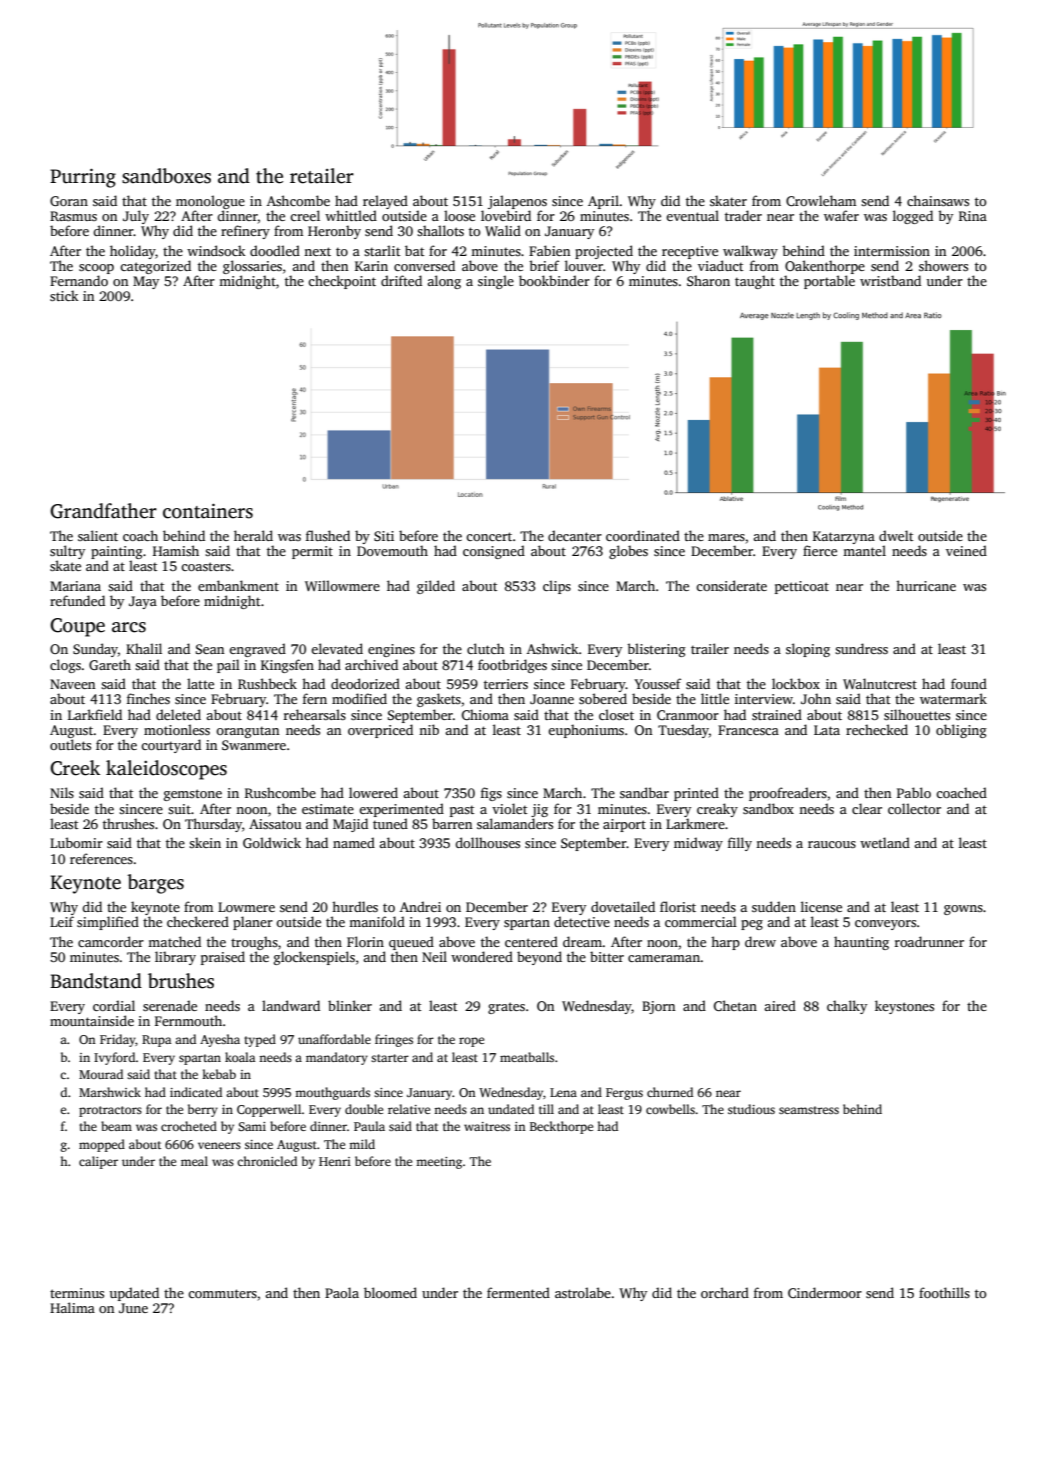 The height and width of the document is (1473, 1037). What do you see at coordinates (750, 252) in the document?
I see `walkway` at bounding box center [750, 252].
